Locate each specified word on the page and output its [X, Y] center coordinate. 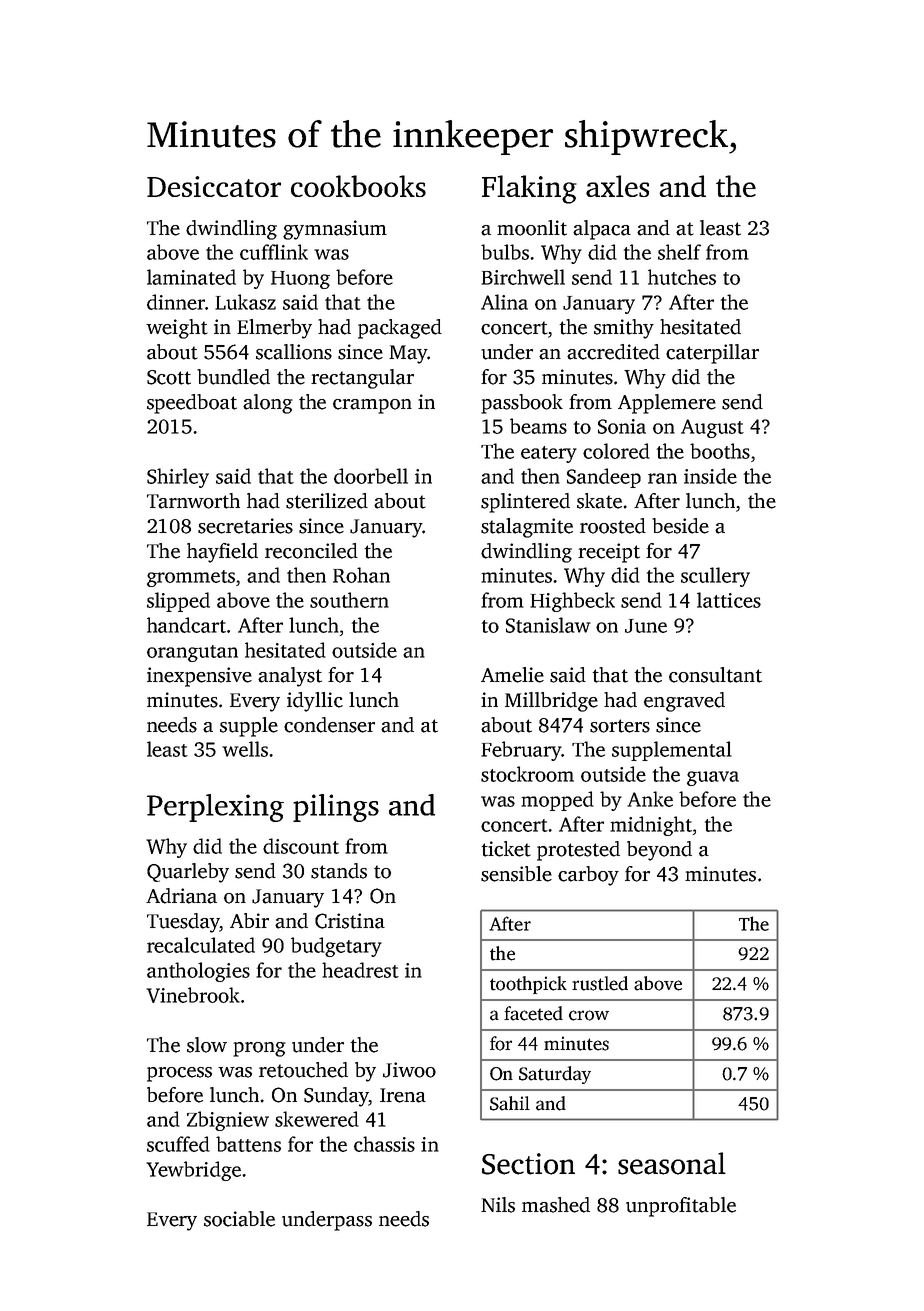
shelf [679, 252]
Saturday [555, 1075]
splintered [525, 503]
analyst [290, 677]
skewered [317, 1119]
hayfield [222, 553]
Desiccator [214, 186]
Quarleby [188, 873]
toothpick [528, 985]
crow [589, 1015]
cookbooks [358, 186]
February [521, 751]
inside [710, 476]
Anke [650, 799]
